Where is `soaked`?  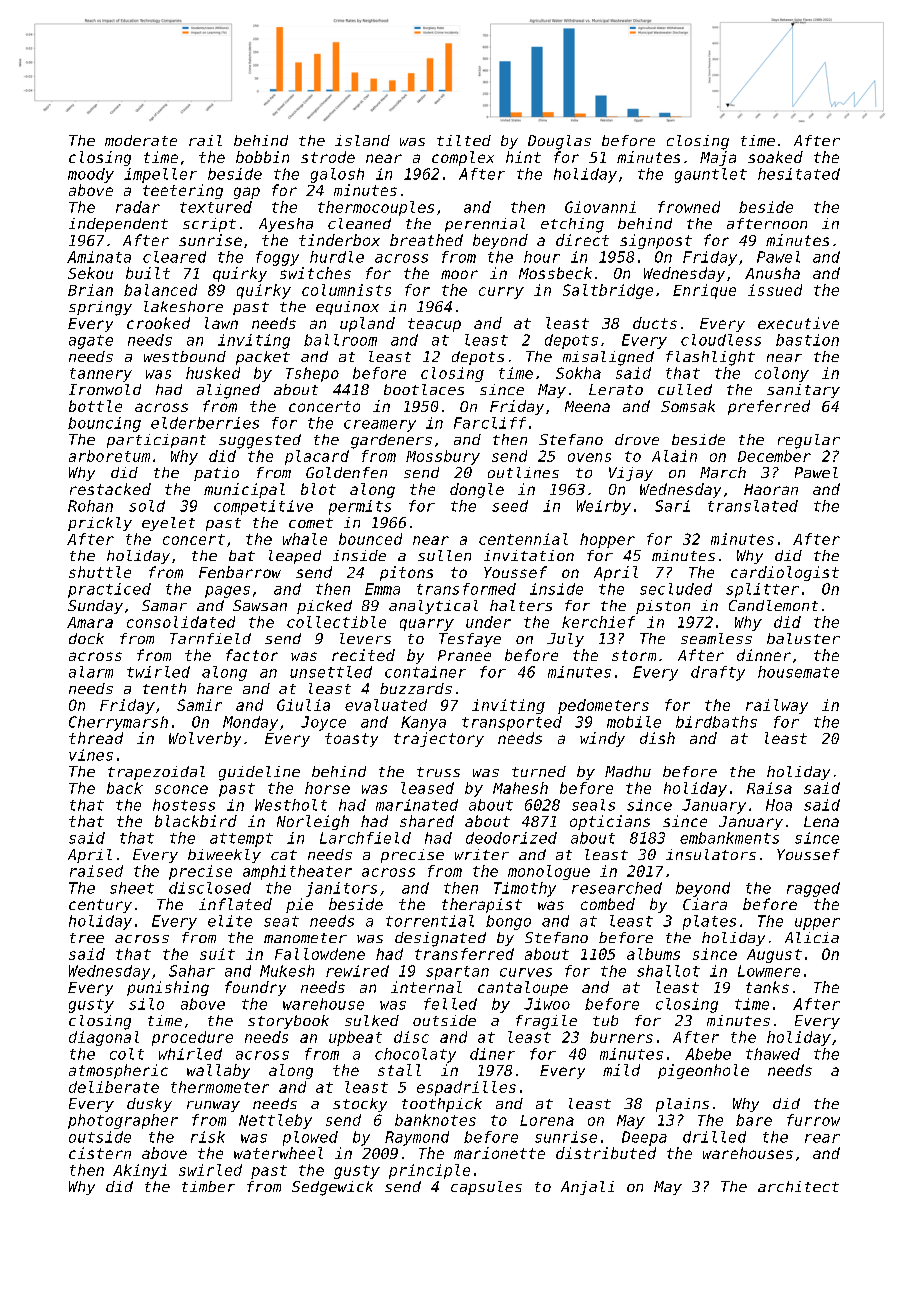
soaked is located at coordinates (775, 157).
